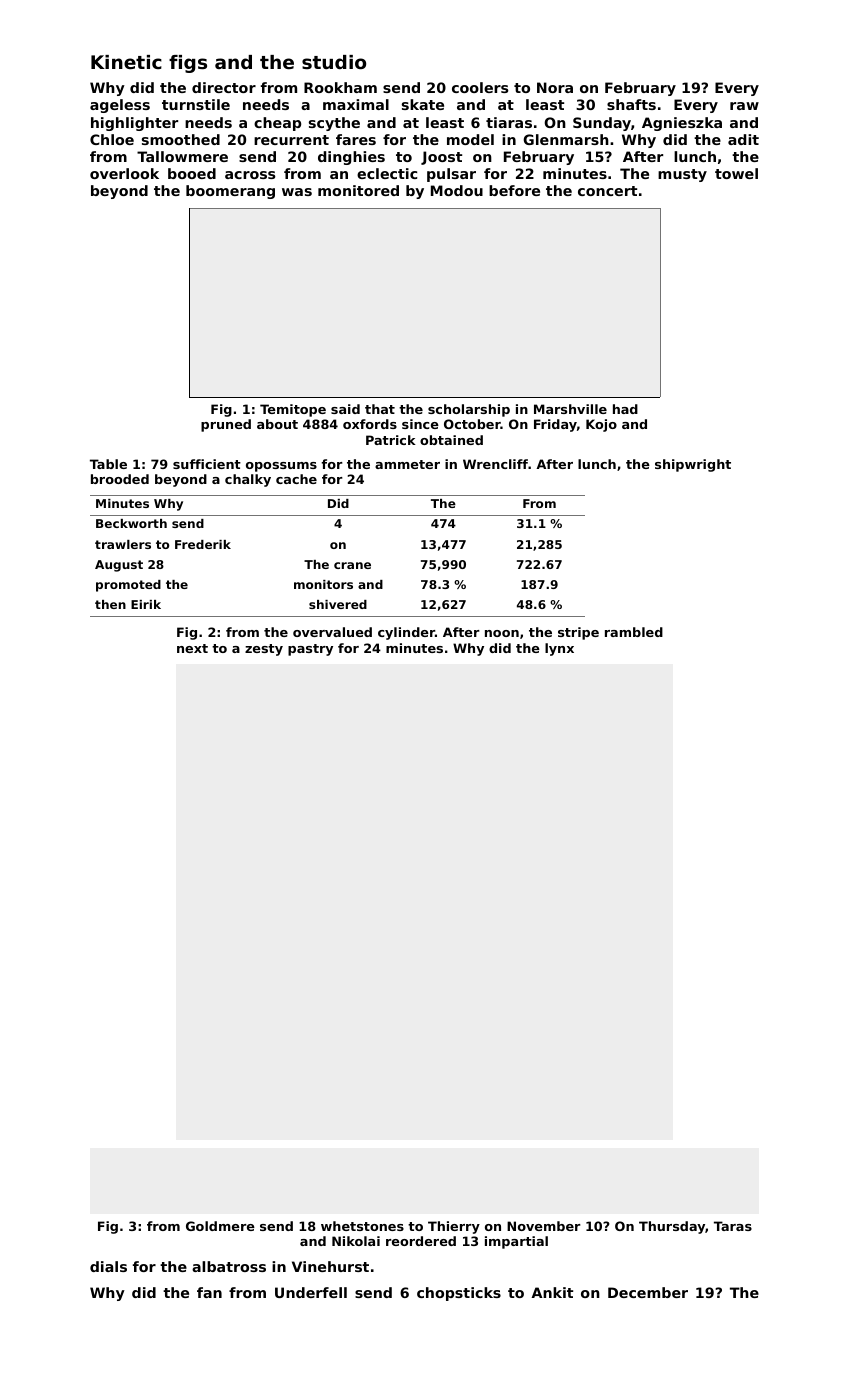 The width and height of the page is (849, 1400). I want to click on Nikolai, so click(356, 1241).
